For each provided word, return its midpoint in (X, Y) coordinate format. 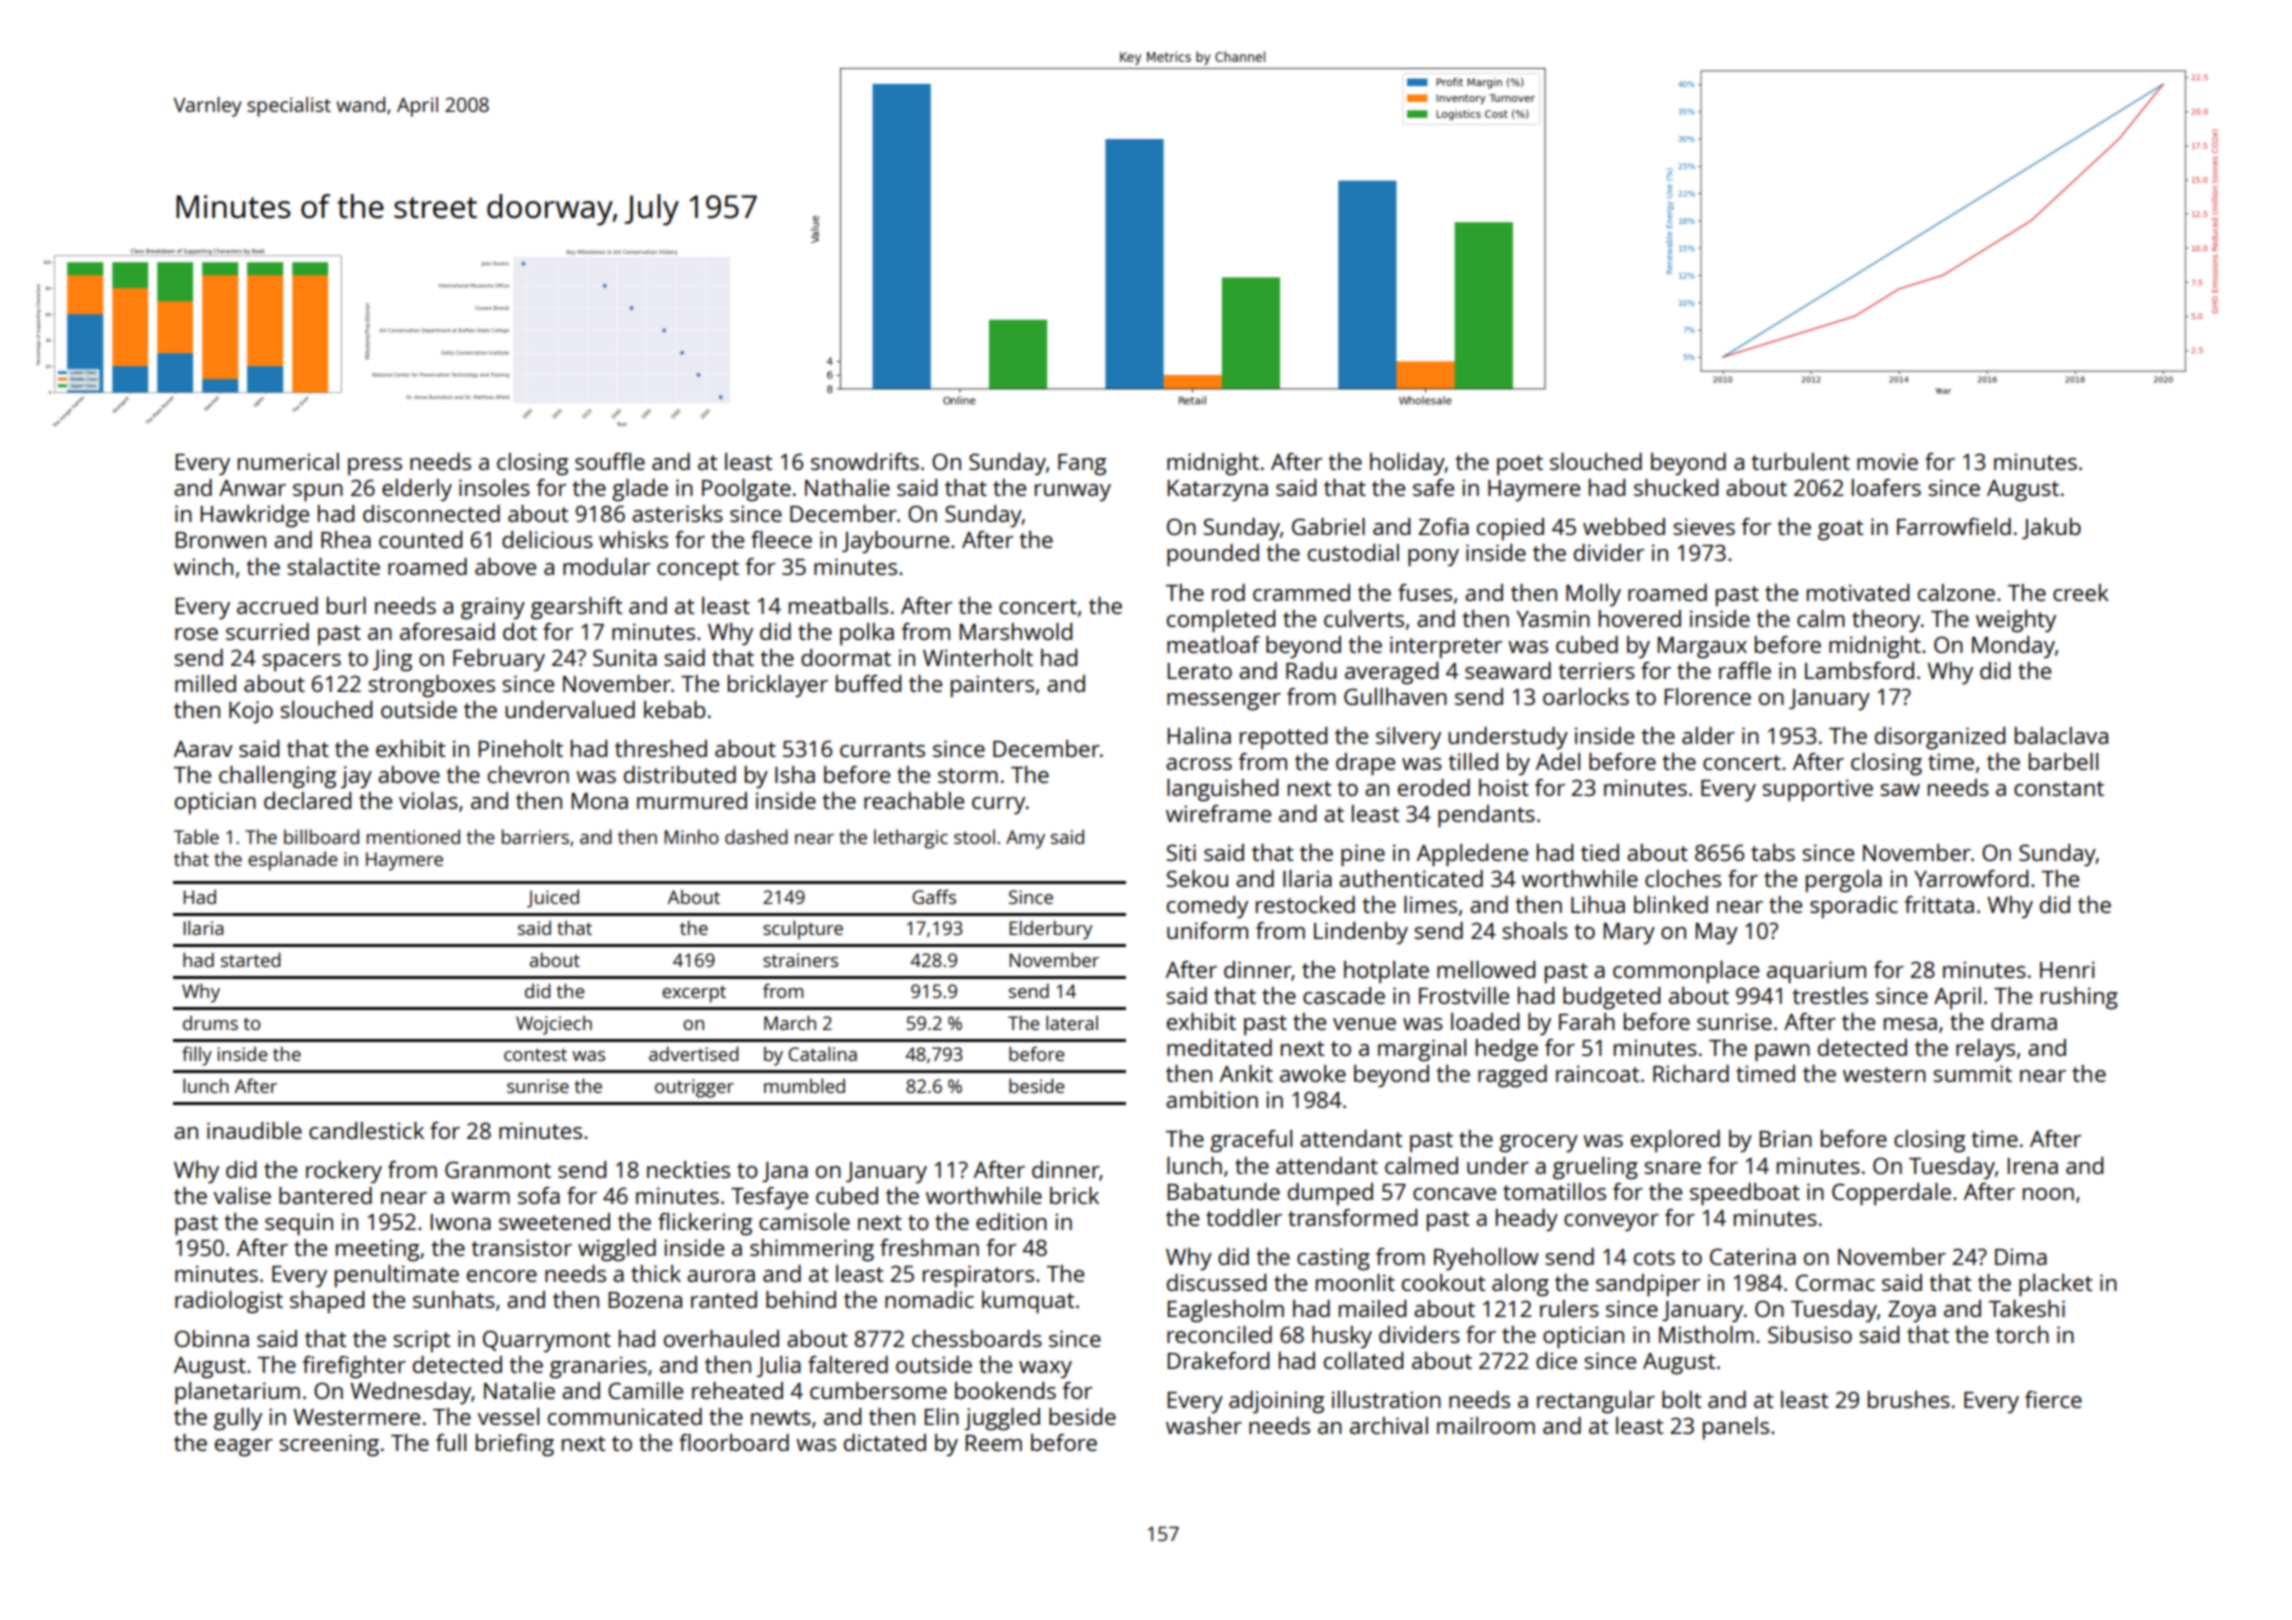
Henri (2067, 969)
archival (1389, 1425)
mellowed (1486, 969)
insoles (494, 487)
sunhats (454, 1299)
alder (1708, 735)
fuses (1425, 592)
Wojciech (554, 1025)
